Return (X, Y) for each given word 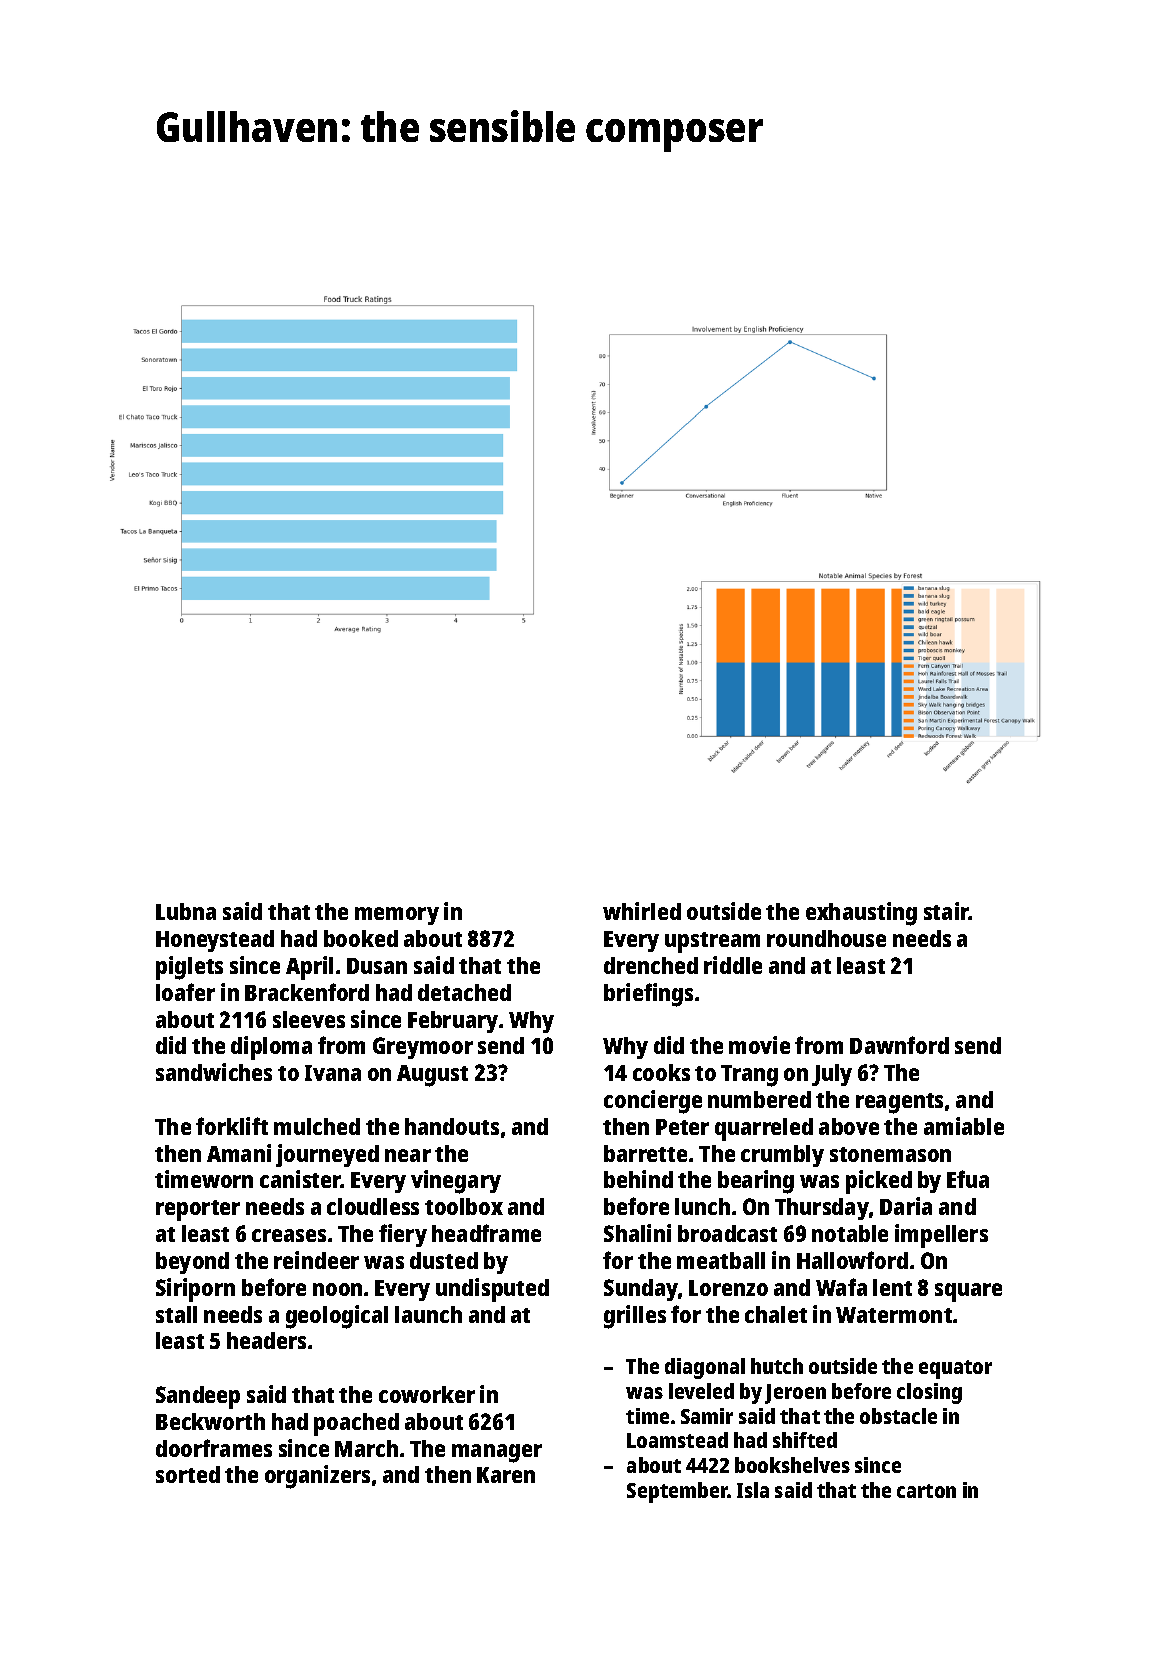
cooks (661, 1072)
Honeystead (215, 941)
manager (497, 1453)
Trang (749, 1076)
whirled (642, 911)
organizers (317, 1477)
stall (176, 1314)
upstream (712, 942)
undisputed (492, 1290)
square (968, 1292)
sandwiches (214, 1072)
